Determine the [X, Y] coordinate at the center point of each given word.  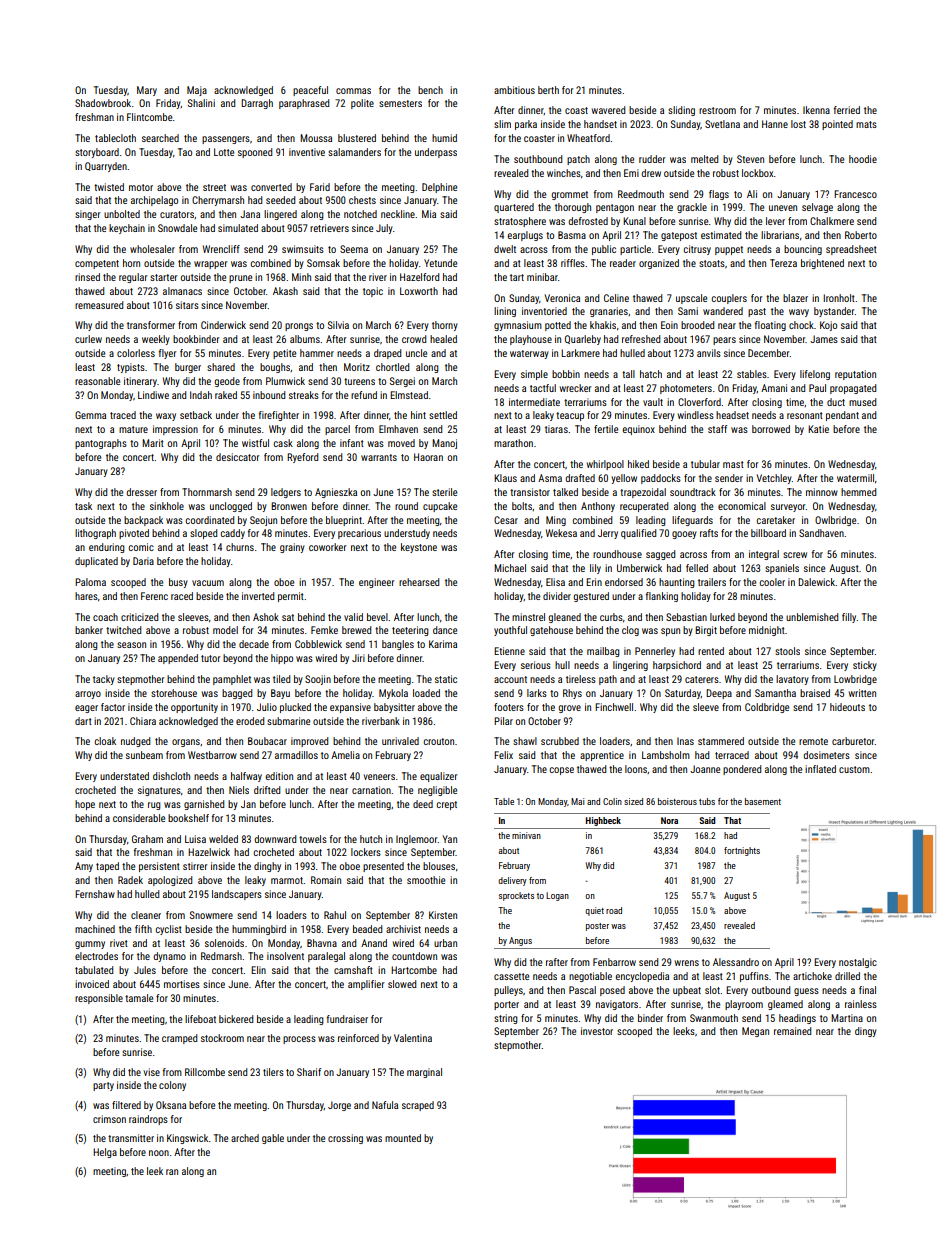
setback [196, 415]
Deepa [719, 694]
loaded [426, 693]
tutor [210, 658]
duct [836, 402]
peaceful [310, 91]
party [103, 1086]
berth [548, 90]
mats [866, 124]
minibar [542, 277]
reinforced [358, 1038]
